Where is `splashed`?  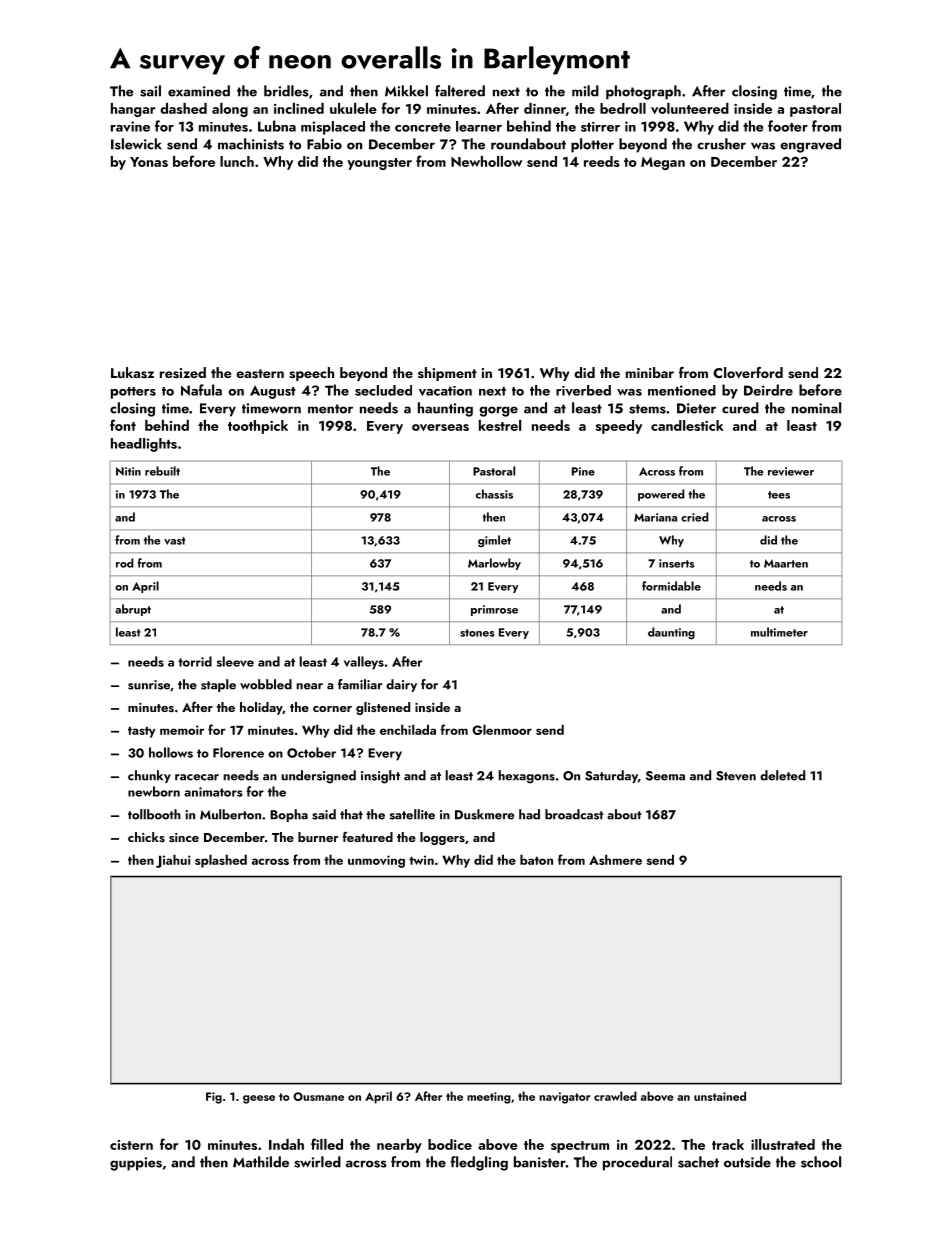
splashed is located at coordinates (221, 861).
